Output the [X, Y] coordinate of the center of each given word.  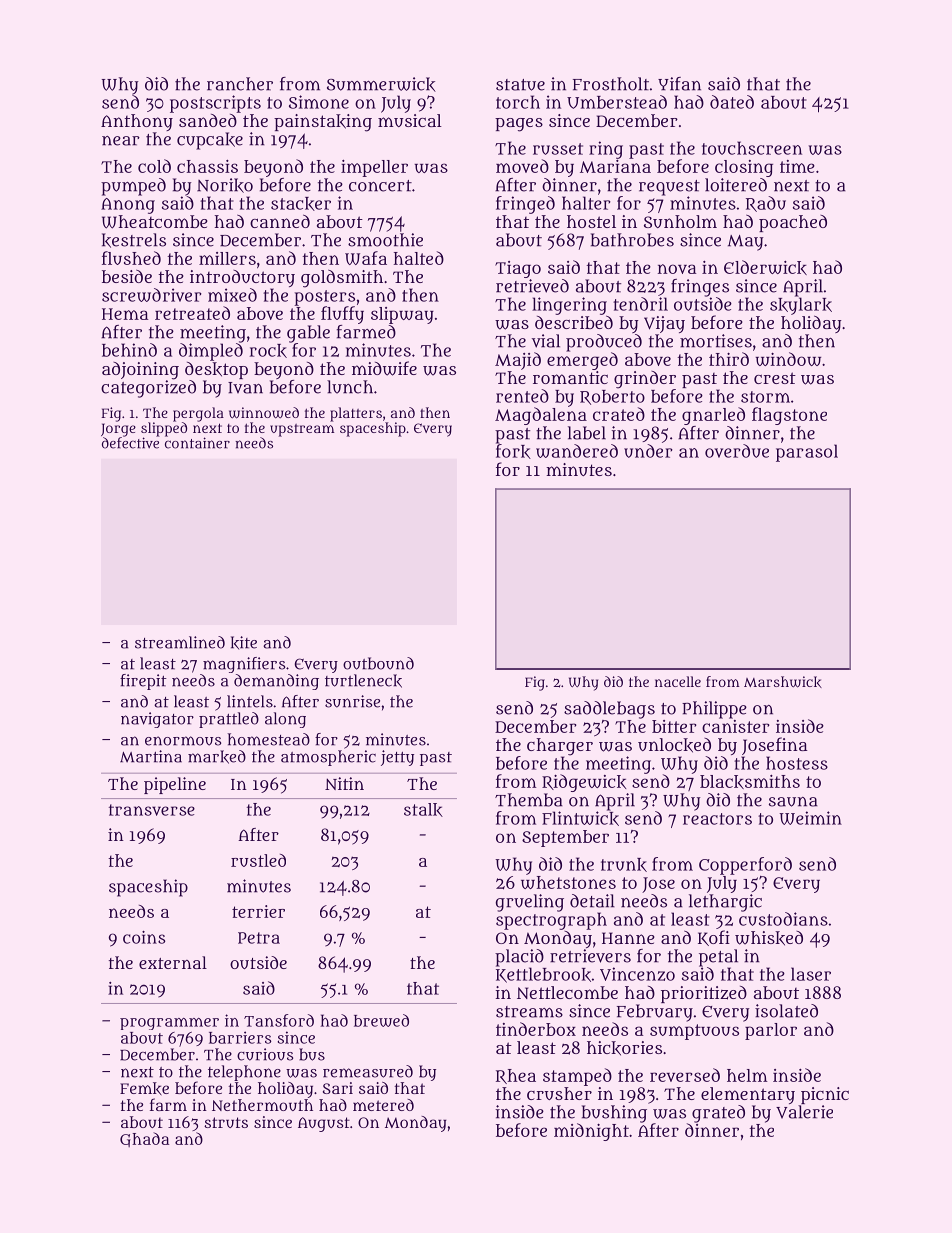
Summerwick [381, 84]
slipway [402, 315]
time [797, 166]
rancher [240, 84]
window [788, 359]
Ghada [144, 1139]
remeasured [368, 1071]
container [197, 443]
